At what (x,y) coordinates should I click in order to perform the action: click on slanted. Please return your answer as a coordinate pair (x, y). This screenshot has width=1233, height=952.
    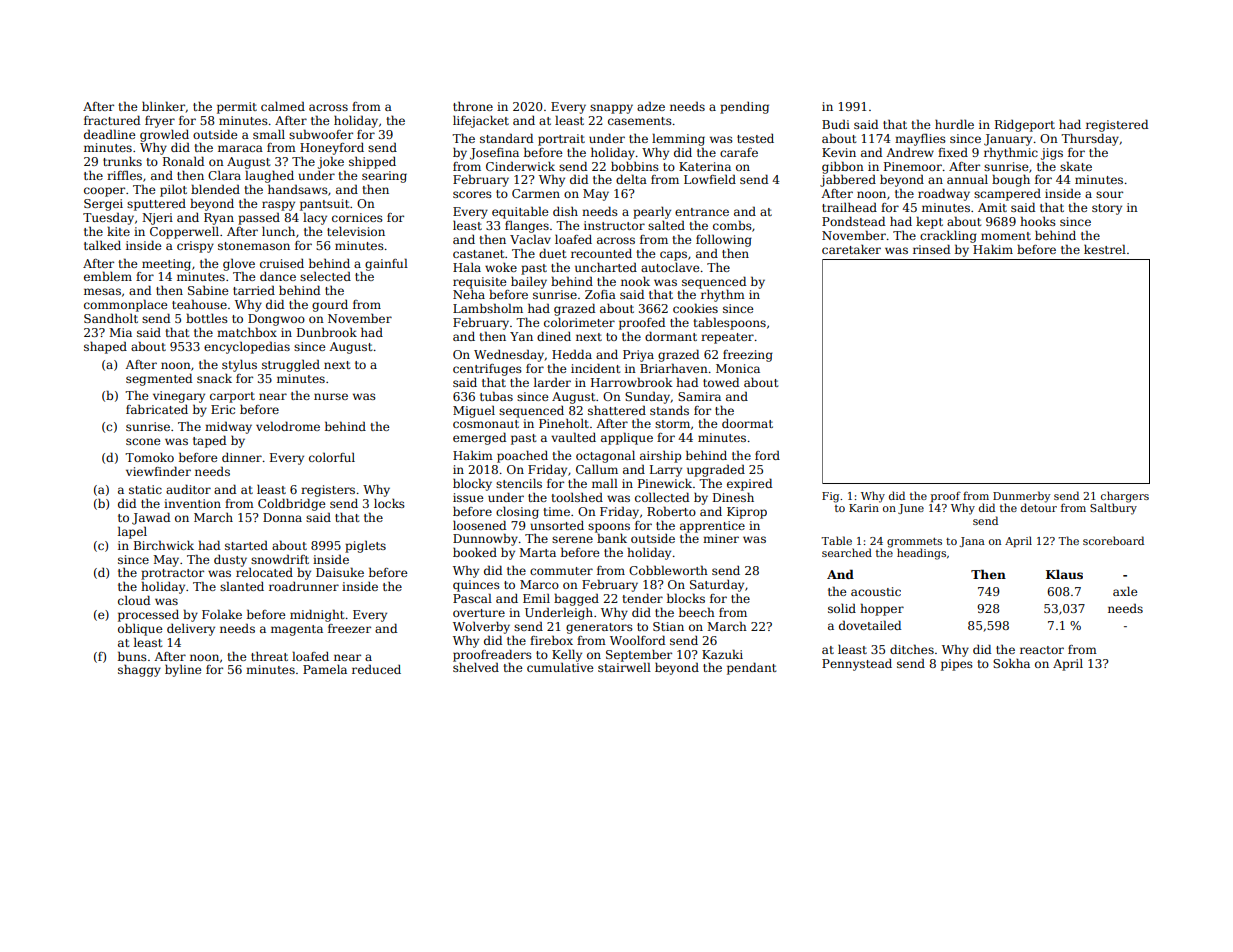
    Looking at the image, I should click on (242, 586).
